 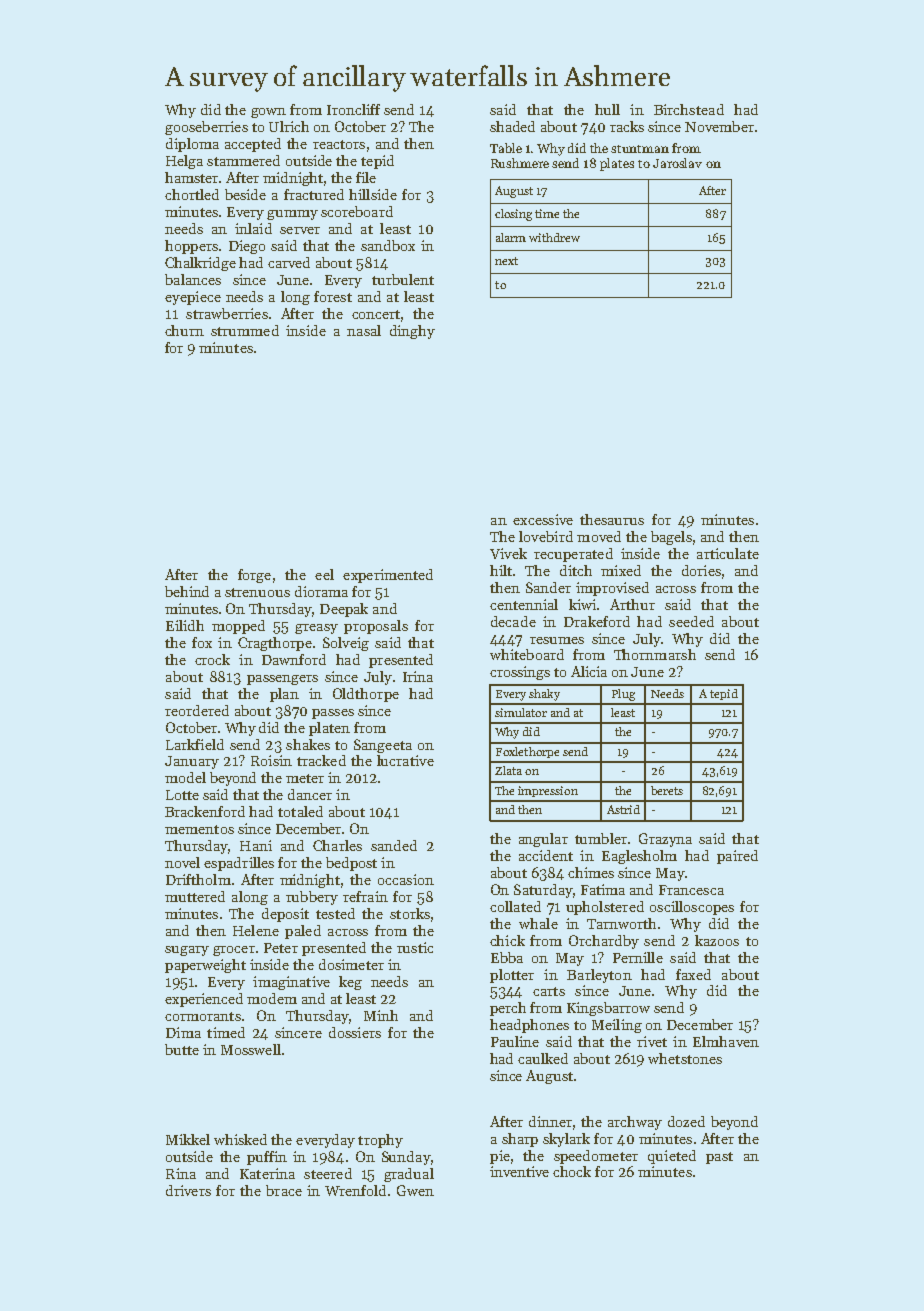 What do you see at coordinates (373, 194) in the image?
I see `hillside` at bounding box center [373, 194].
